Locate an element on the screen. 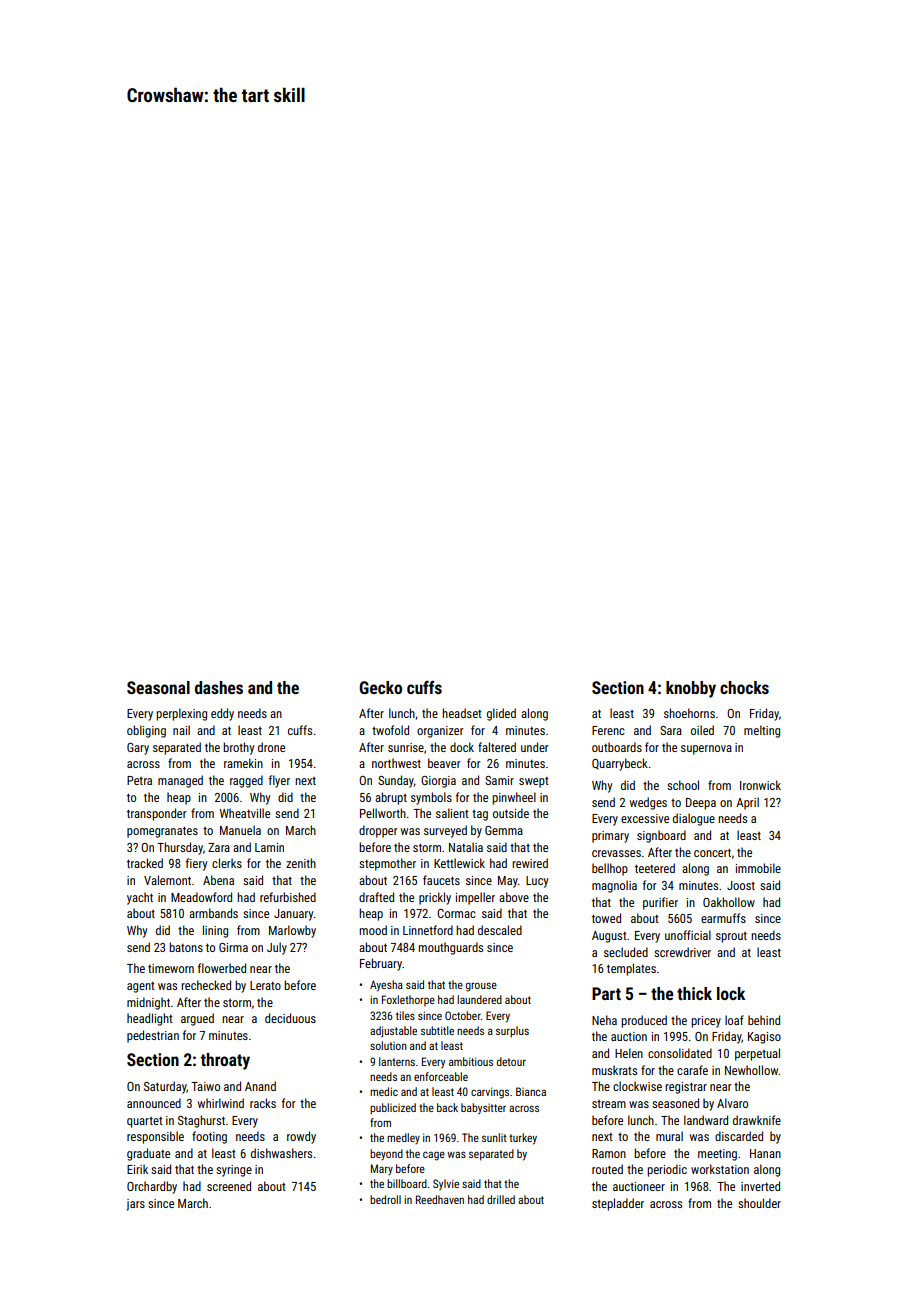  Seasonal is located at coordinates (158, 687).
